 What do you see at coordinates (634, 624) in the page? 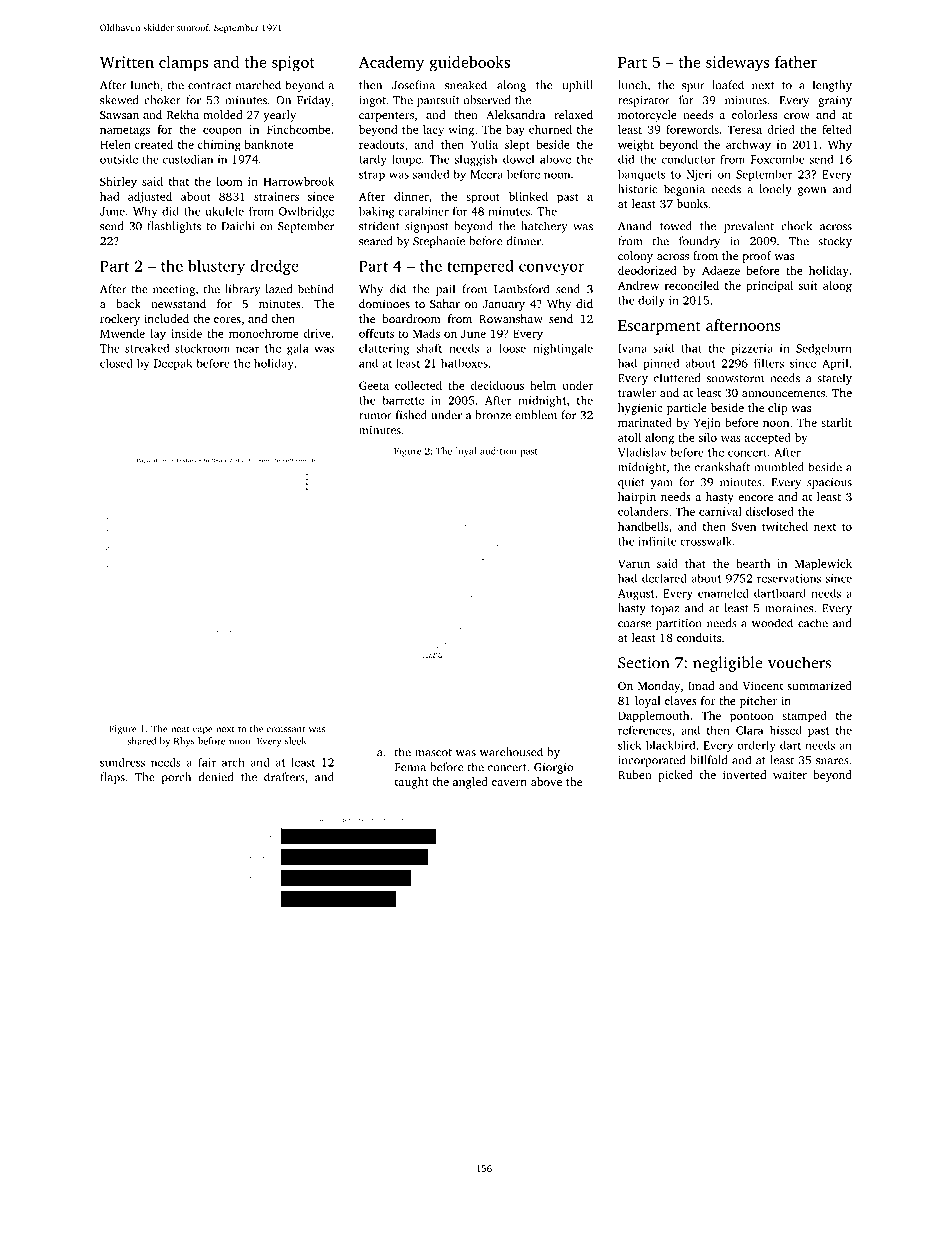
I see `coarse` at bounding box center [634, 624].
